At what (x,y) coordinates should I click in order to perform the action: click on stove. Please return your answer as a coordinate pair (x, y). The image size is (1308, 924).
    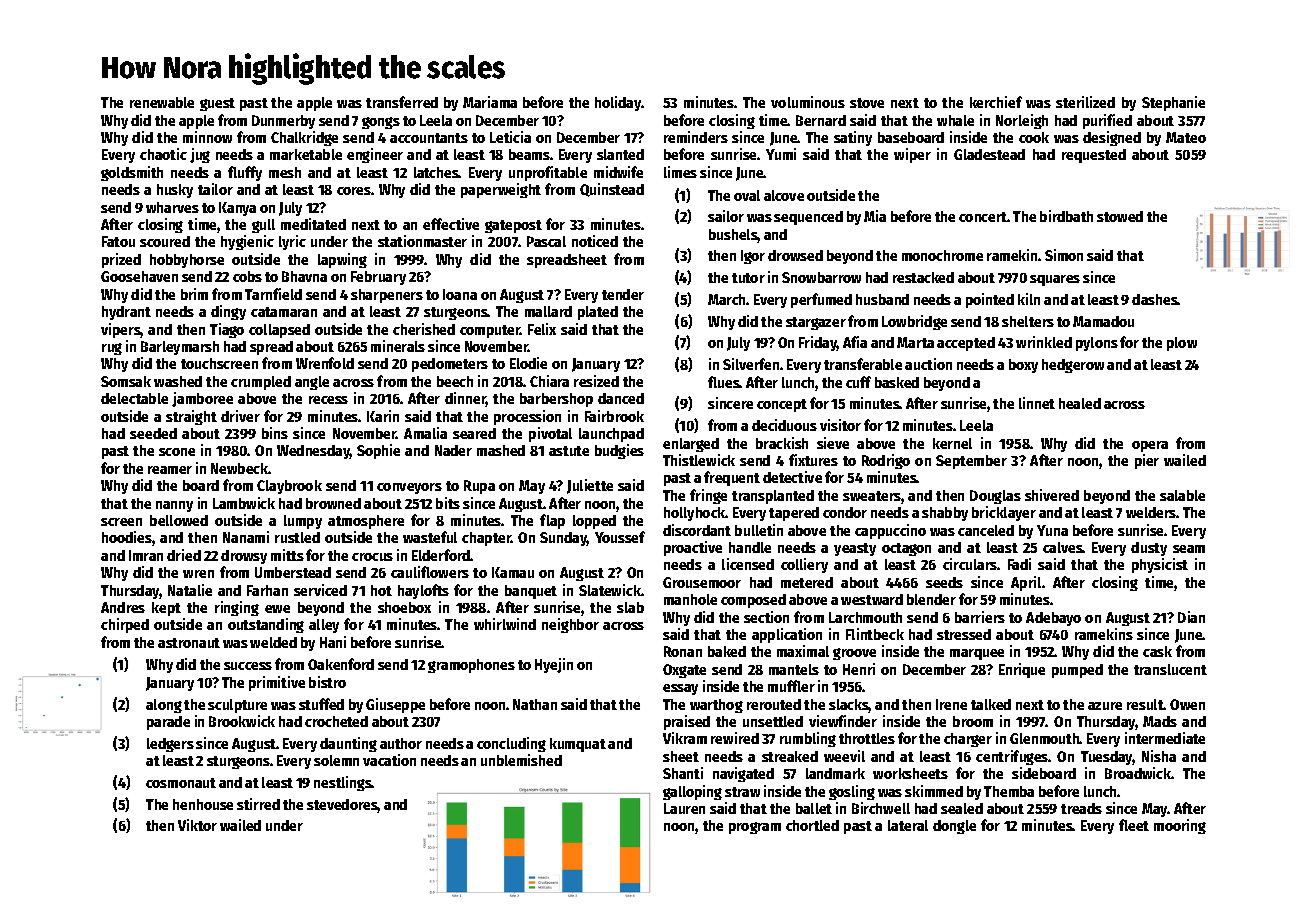
    Looking at the image, I should click on (867, 103).
